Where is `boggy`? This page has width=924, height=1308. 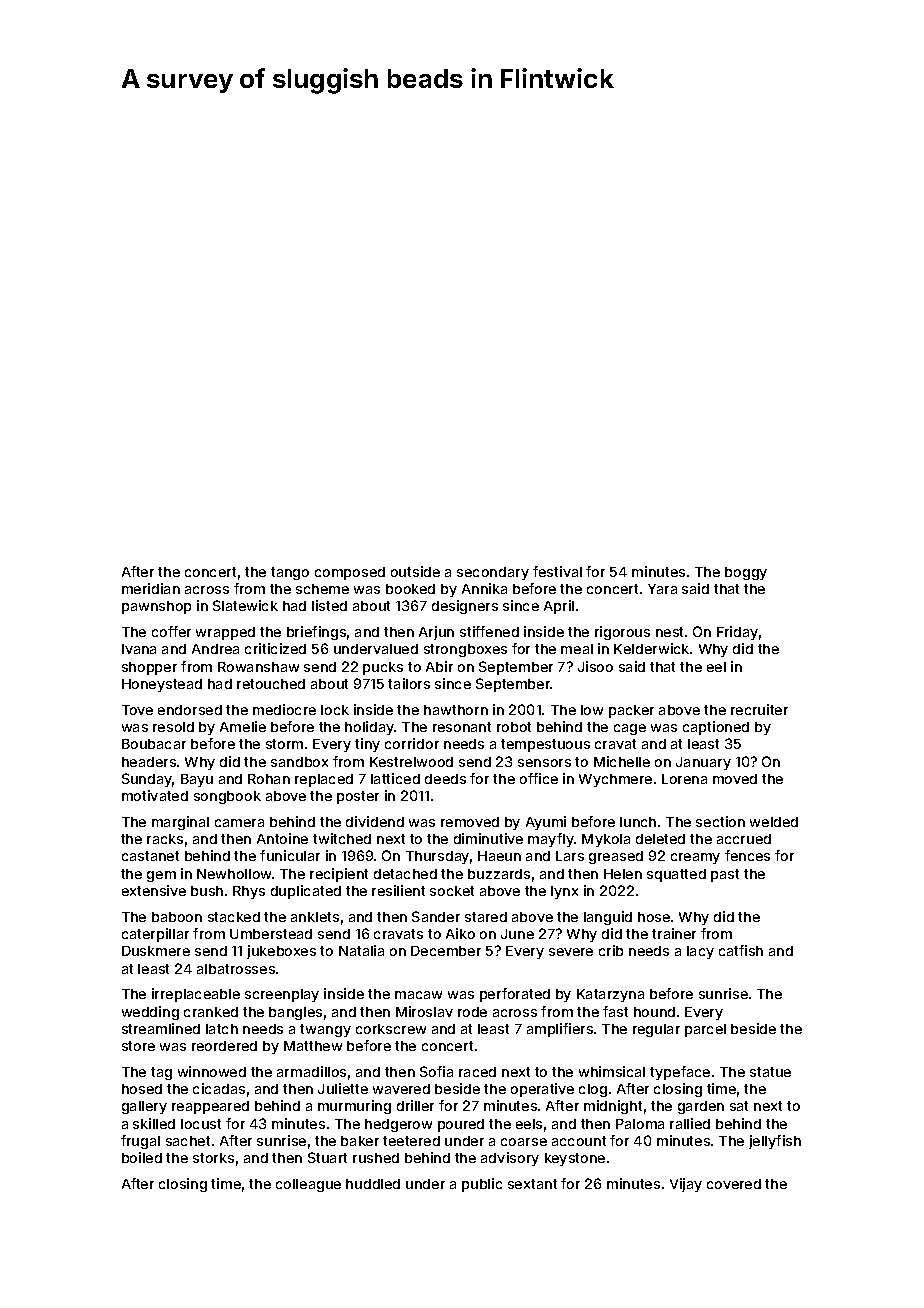 boggy is located at coordinates (746, 573).
